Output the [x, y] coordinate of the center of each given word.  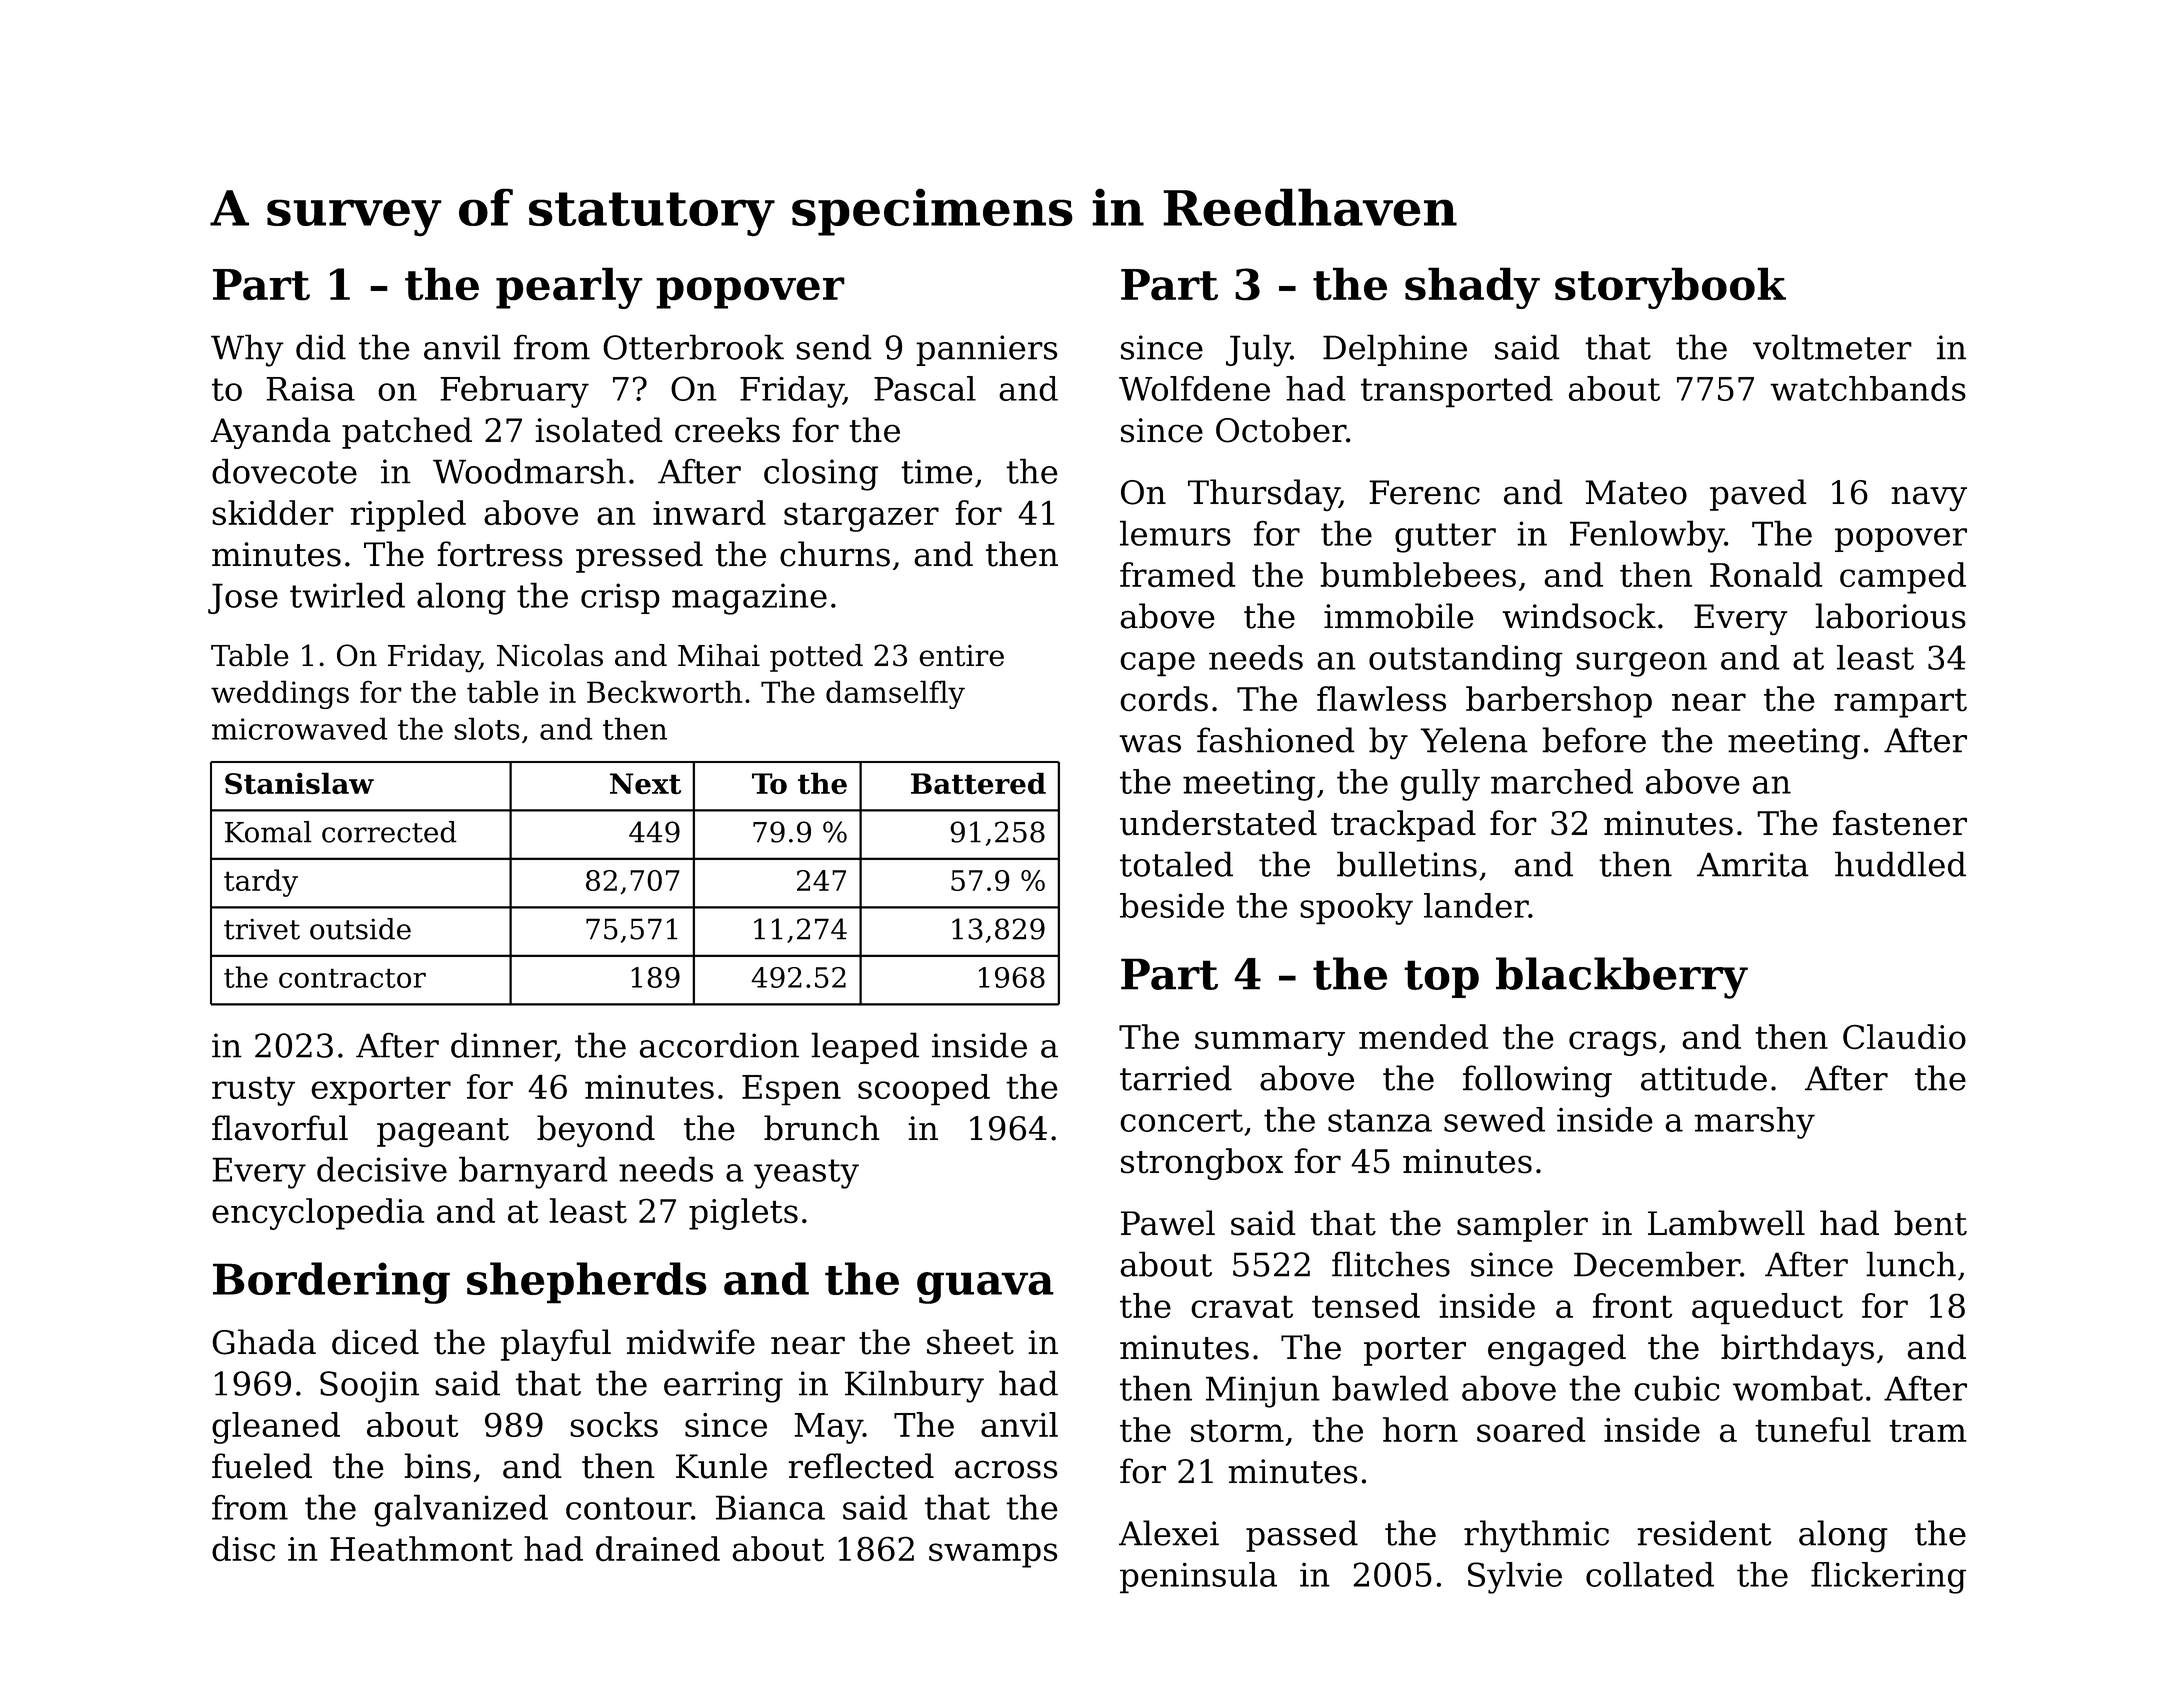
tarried [1176, 1078]
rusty [253, 1091]
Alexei [1169, 1533]
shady [1472, 288]
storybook [1670, 288]
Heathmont [421, 1548]
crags [1613, 1043]
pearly [569, 288]
